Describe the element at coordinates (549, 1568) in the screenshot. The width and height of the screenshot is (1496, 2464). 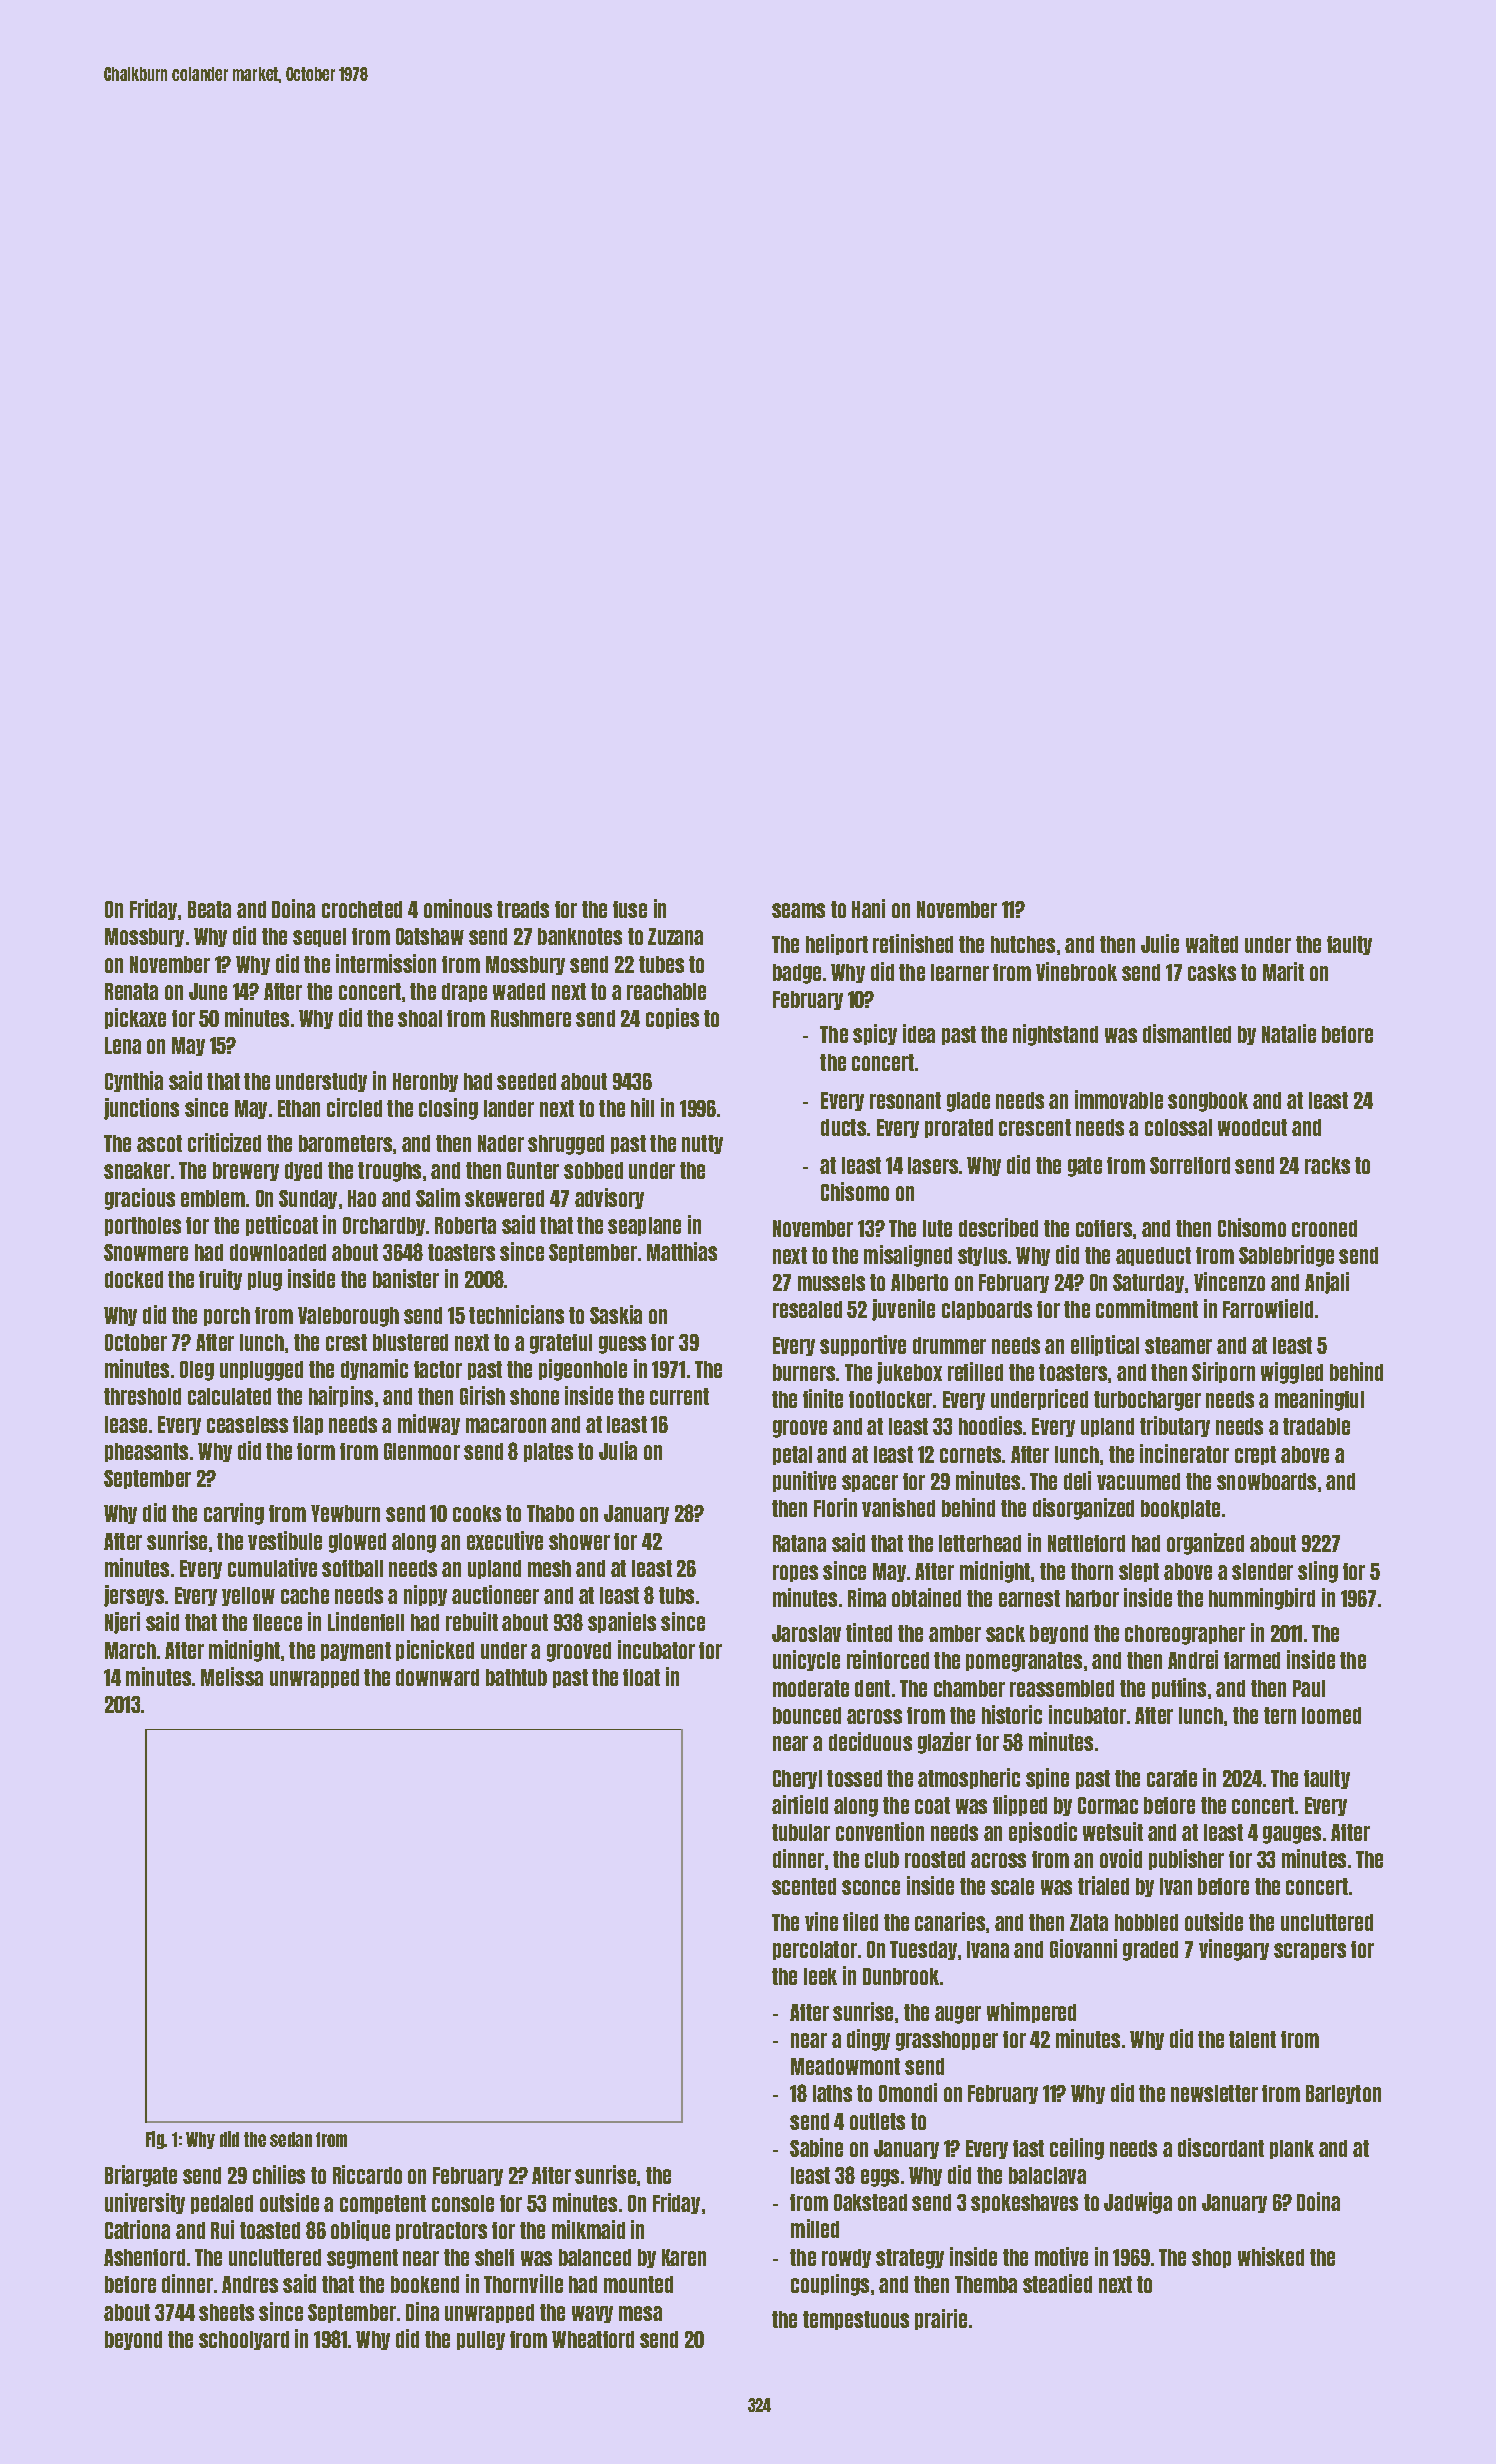
I see `mesh` at that location.
